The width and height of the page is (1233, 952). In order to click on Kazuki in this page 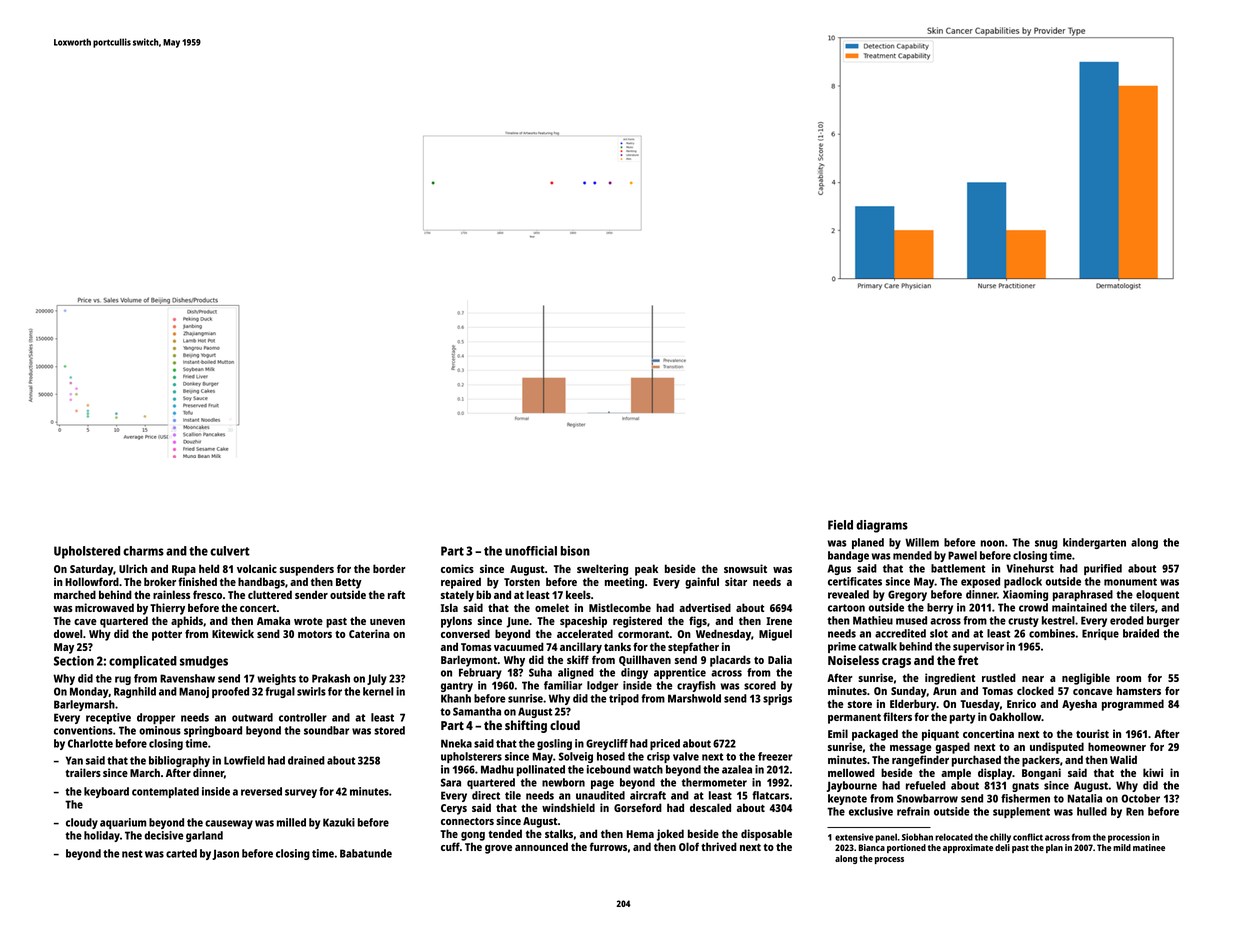, I will do `click(339, 822)`.
